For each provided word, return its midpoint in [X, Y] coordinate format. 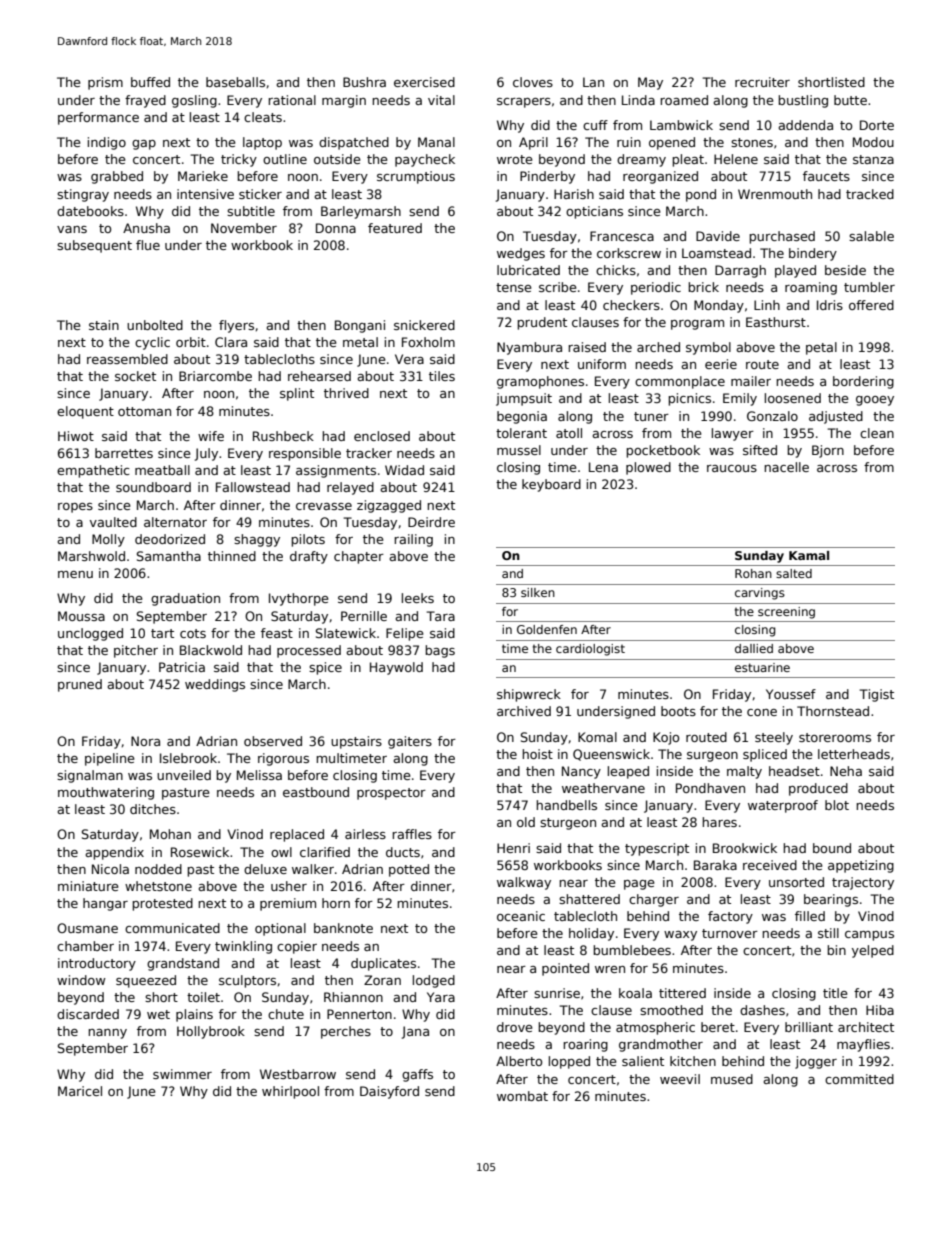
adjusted [836, 417]
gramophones [540, 382]
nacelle [786, 467]
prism [105, 83]
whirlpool [290, 1092]
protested [162, 904]
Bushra [364, 82]
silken [538, 592]
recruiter [762, 82]
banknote [343, 928]
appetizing [861, 866]
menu [75, 574]
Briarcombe [215, 376]
